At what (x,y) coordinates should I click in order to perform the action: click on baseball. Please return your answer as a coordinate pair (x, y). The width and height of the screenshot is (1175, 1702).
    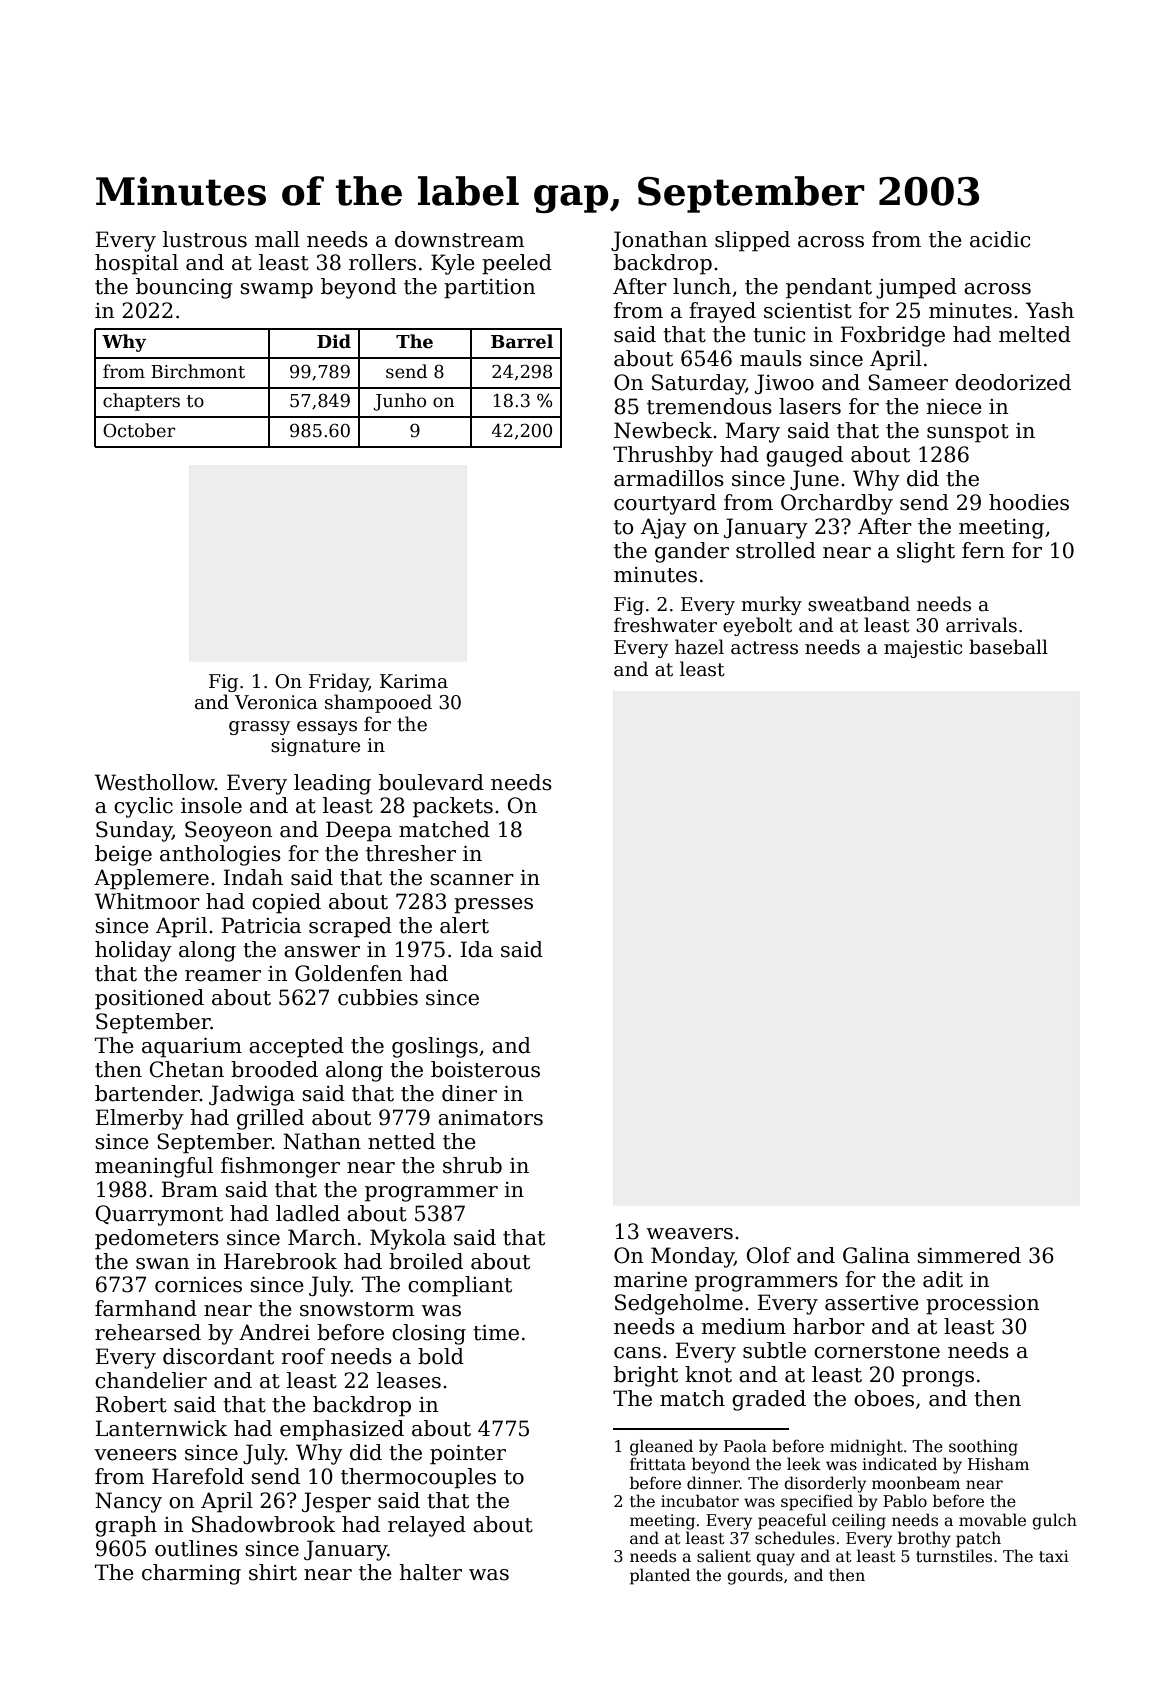
    Looking at the image, I should click on (1008, 647).
